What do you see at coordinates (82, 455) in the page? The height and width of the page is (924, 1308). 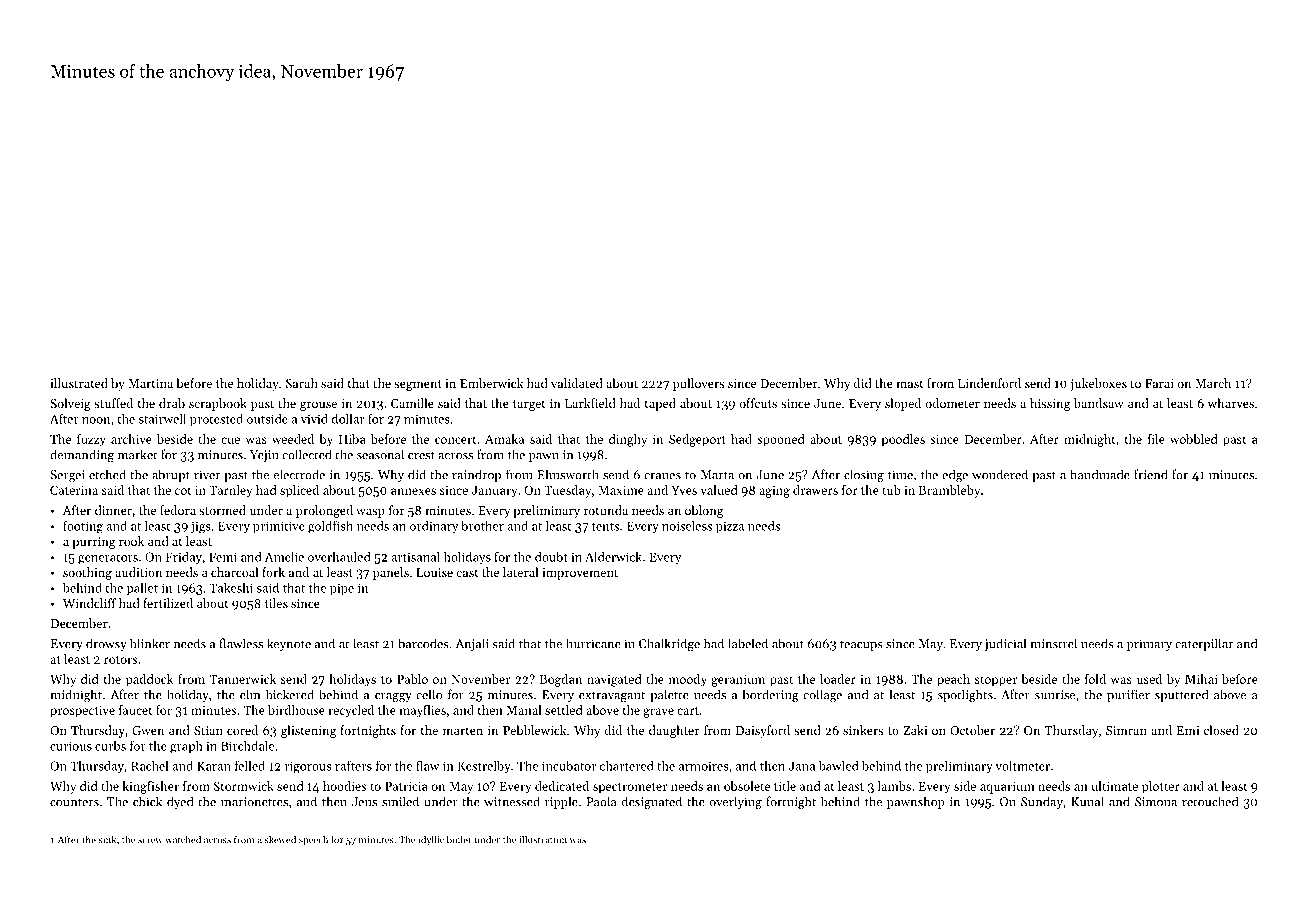 I see `demanding` at bounding box center [82, 455].
